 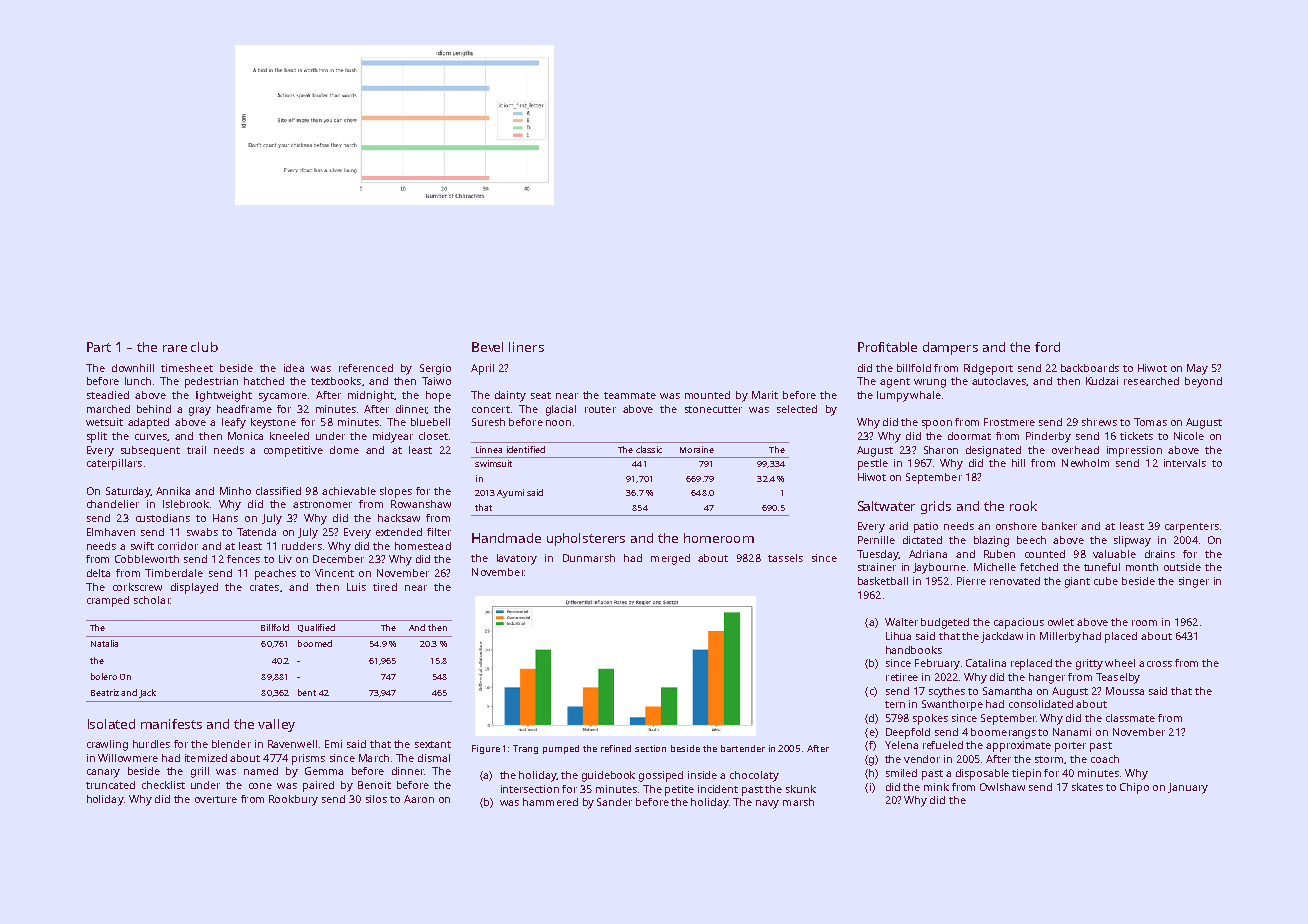 What do you see at coordinates (939, 568) in the screenshot?
I see `Jaybourne` at bounding box center [939, 568].
